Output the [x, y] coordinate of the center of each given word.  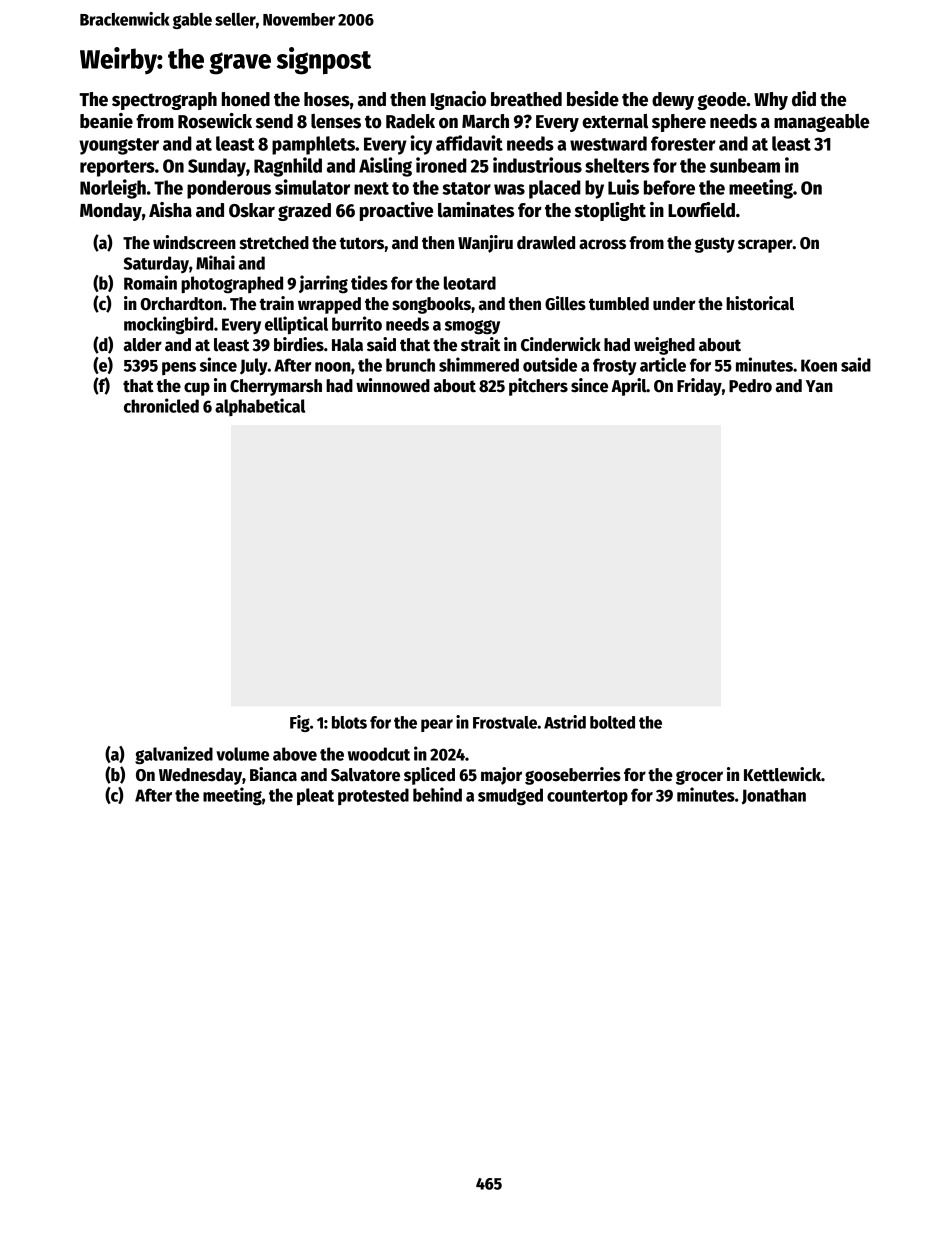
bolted [612, 722]
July [254, 366]
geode [721, 101]
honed [246, 99]
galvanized [174, 755]
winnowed [393, 385]
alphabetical [260, 407]
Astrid [565, 722]
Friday [699, 387]
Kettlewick [782, 774]
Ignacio [458, 100]
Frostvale [505, 722]
